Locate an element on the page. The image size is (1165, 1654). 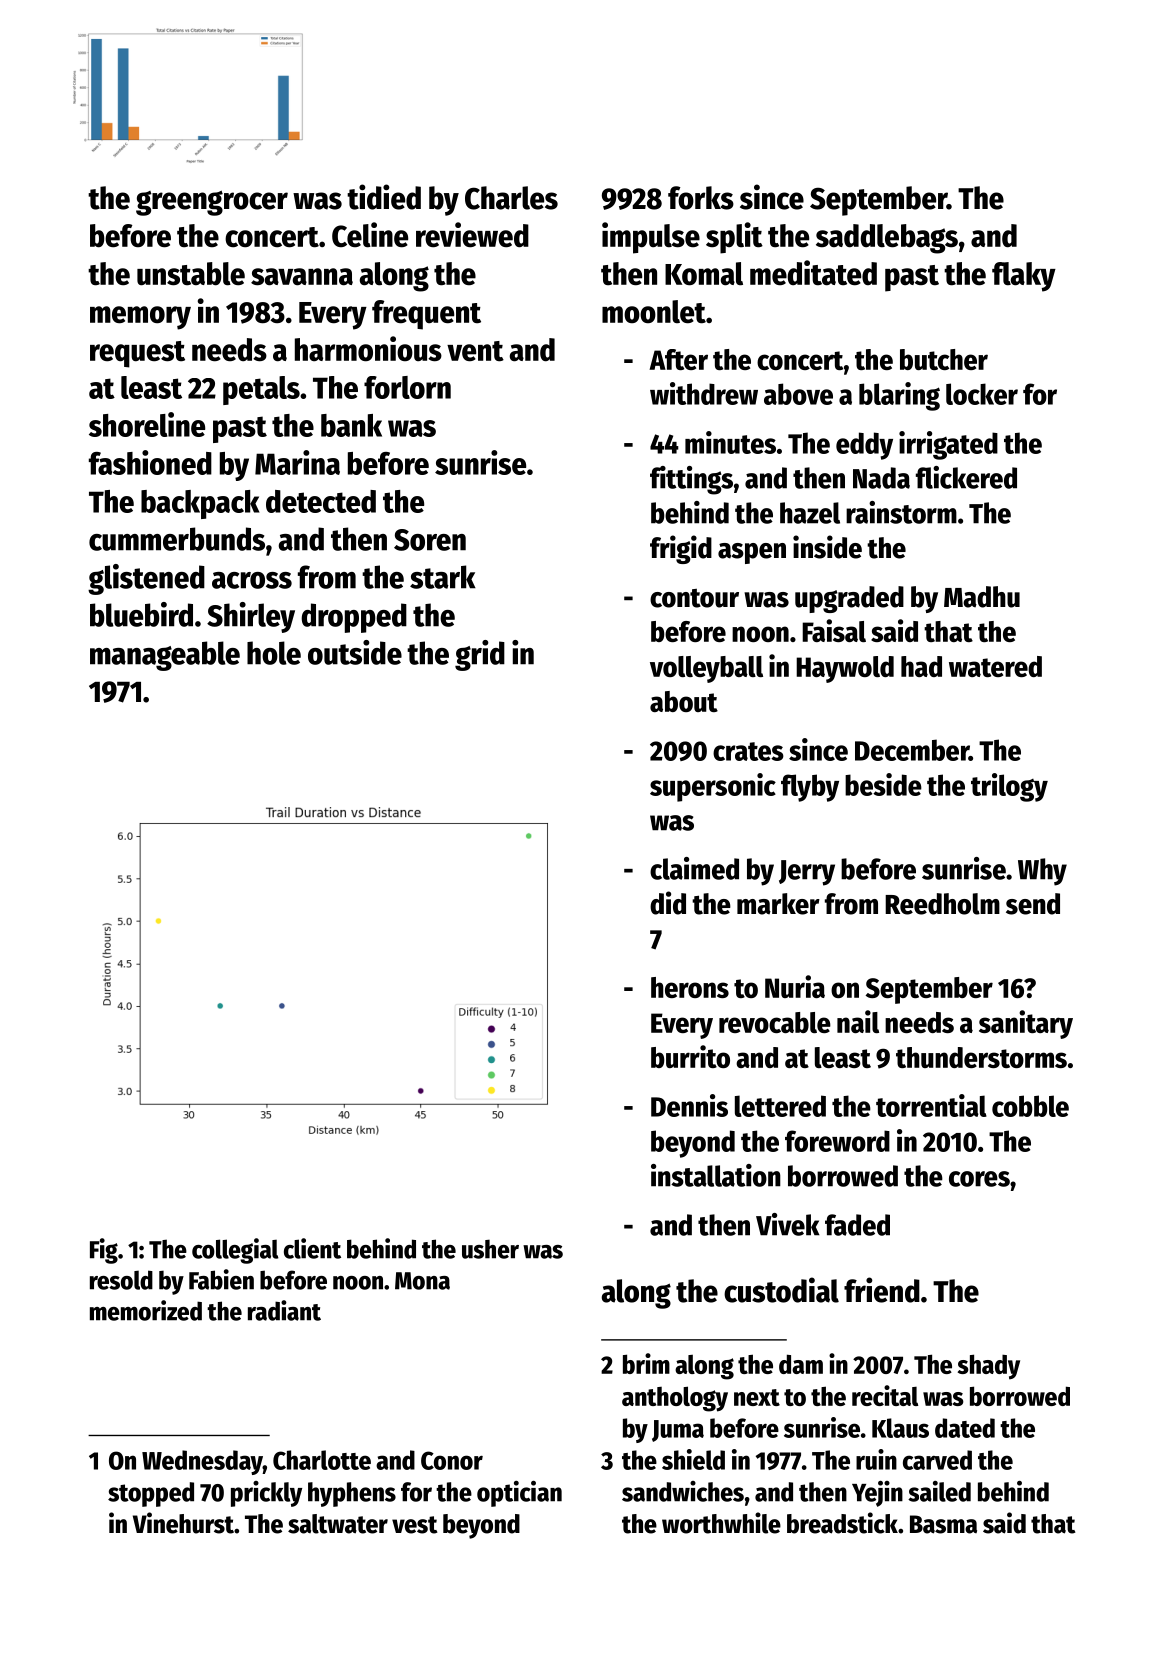
shoreline is located at coordinates (147, 424).
